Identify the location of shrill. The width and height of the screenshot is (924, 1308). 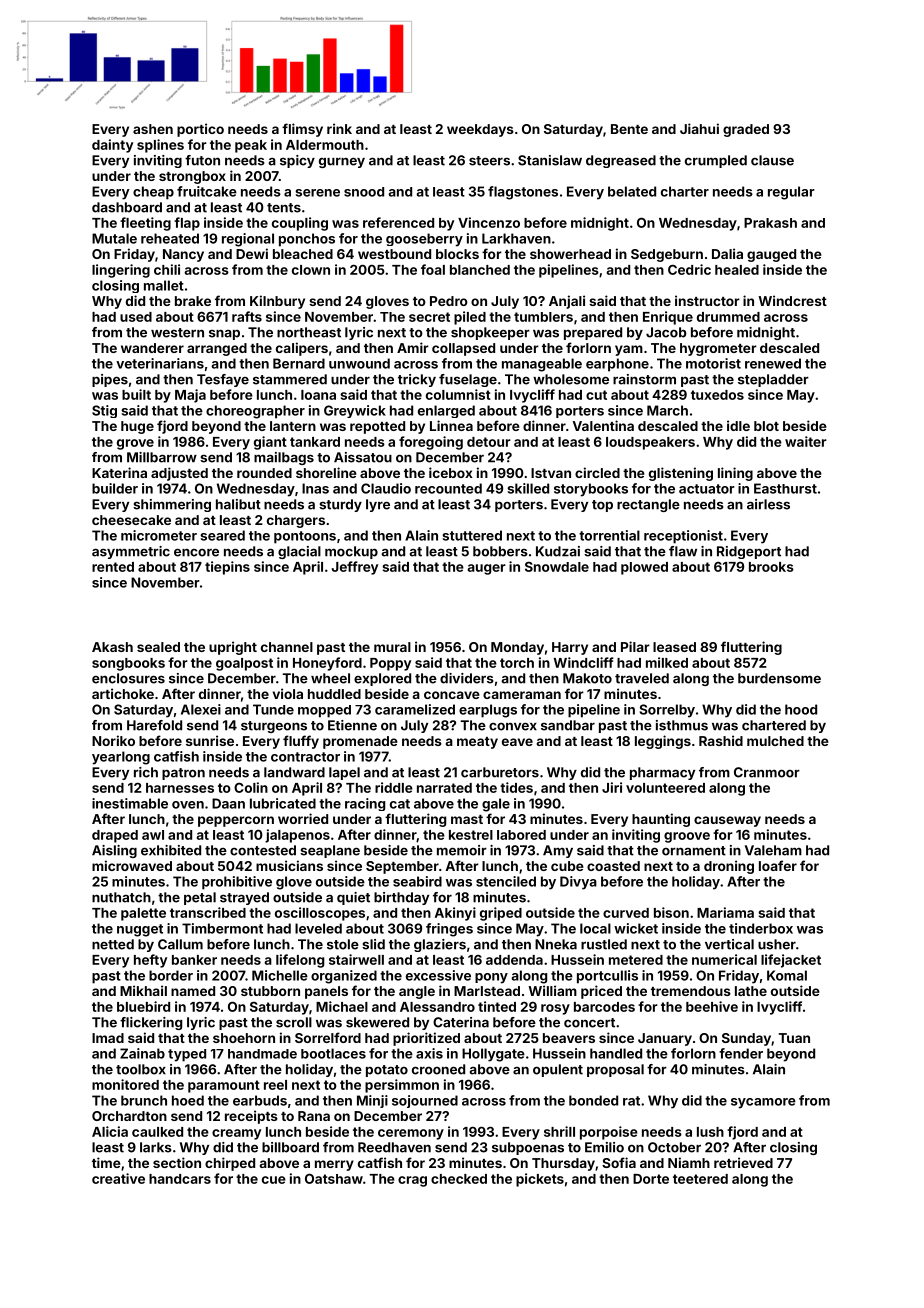
(559, 1131).
